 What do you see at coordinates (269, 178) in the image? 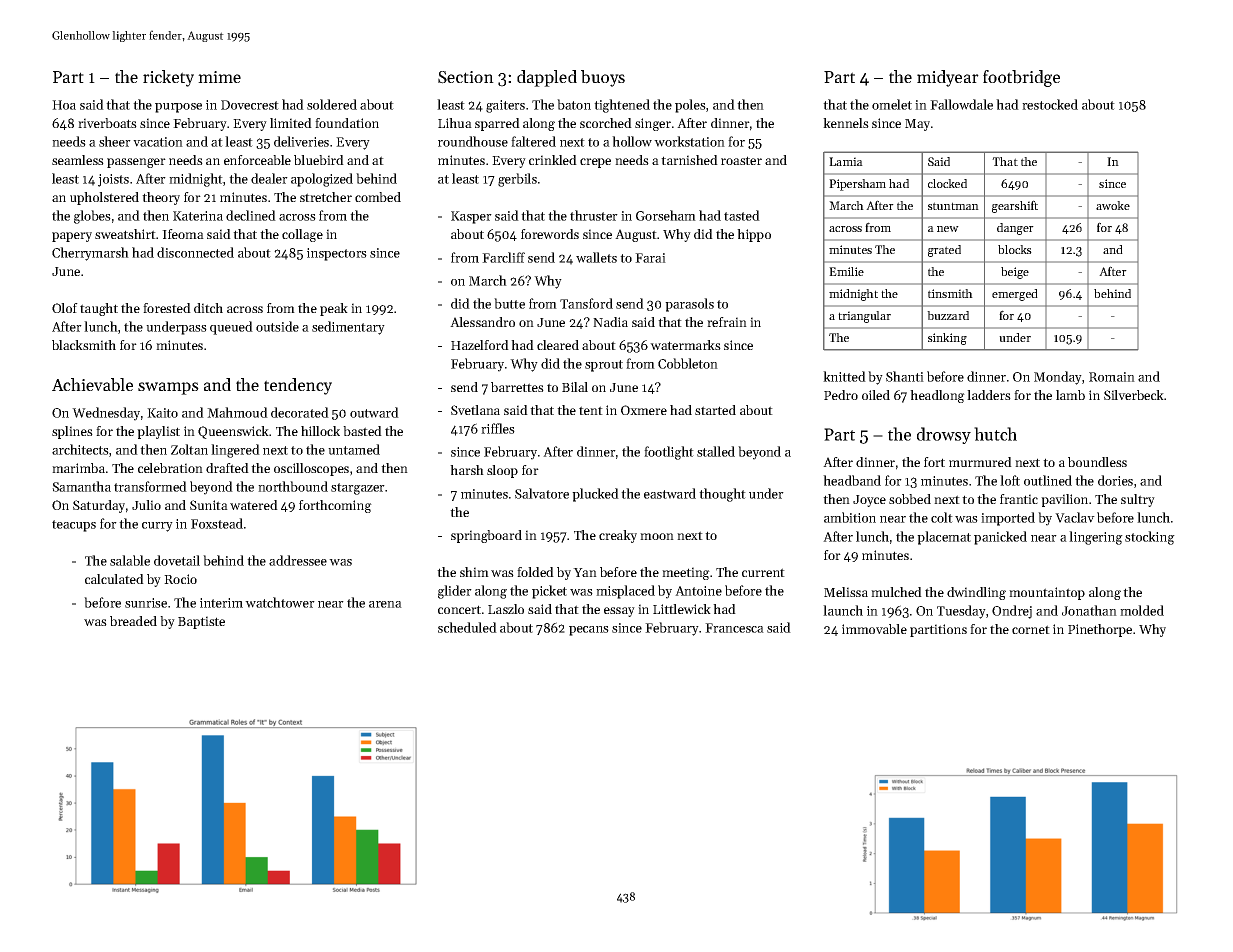
I see `dealer` at bounding box center [269, 178].
